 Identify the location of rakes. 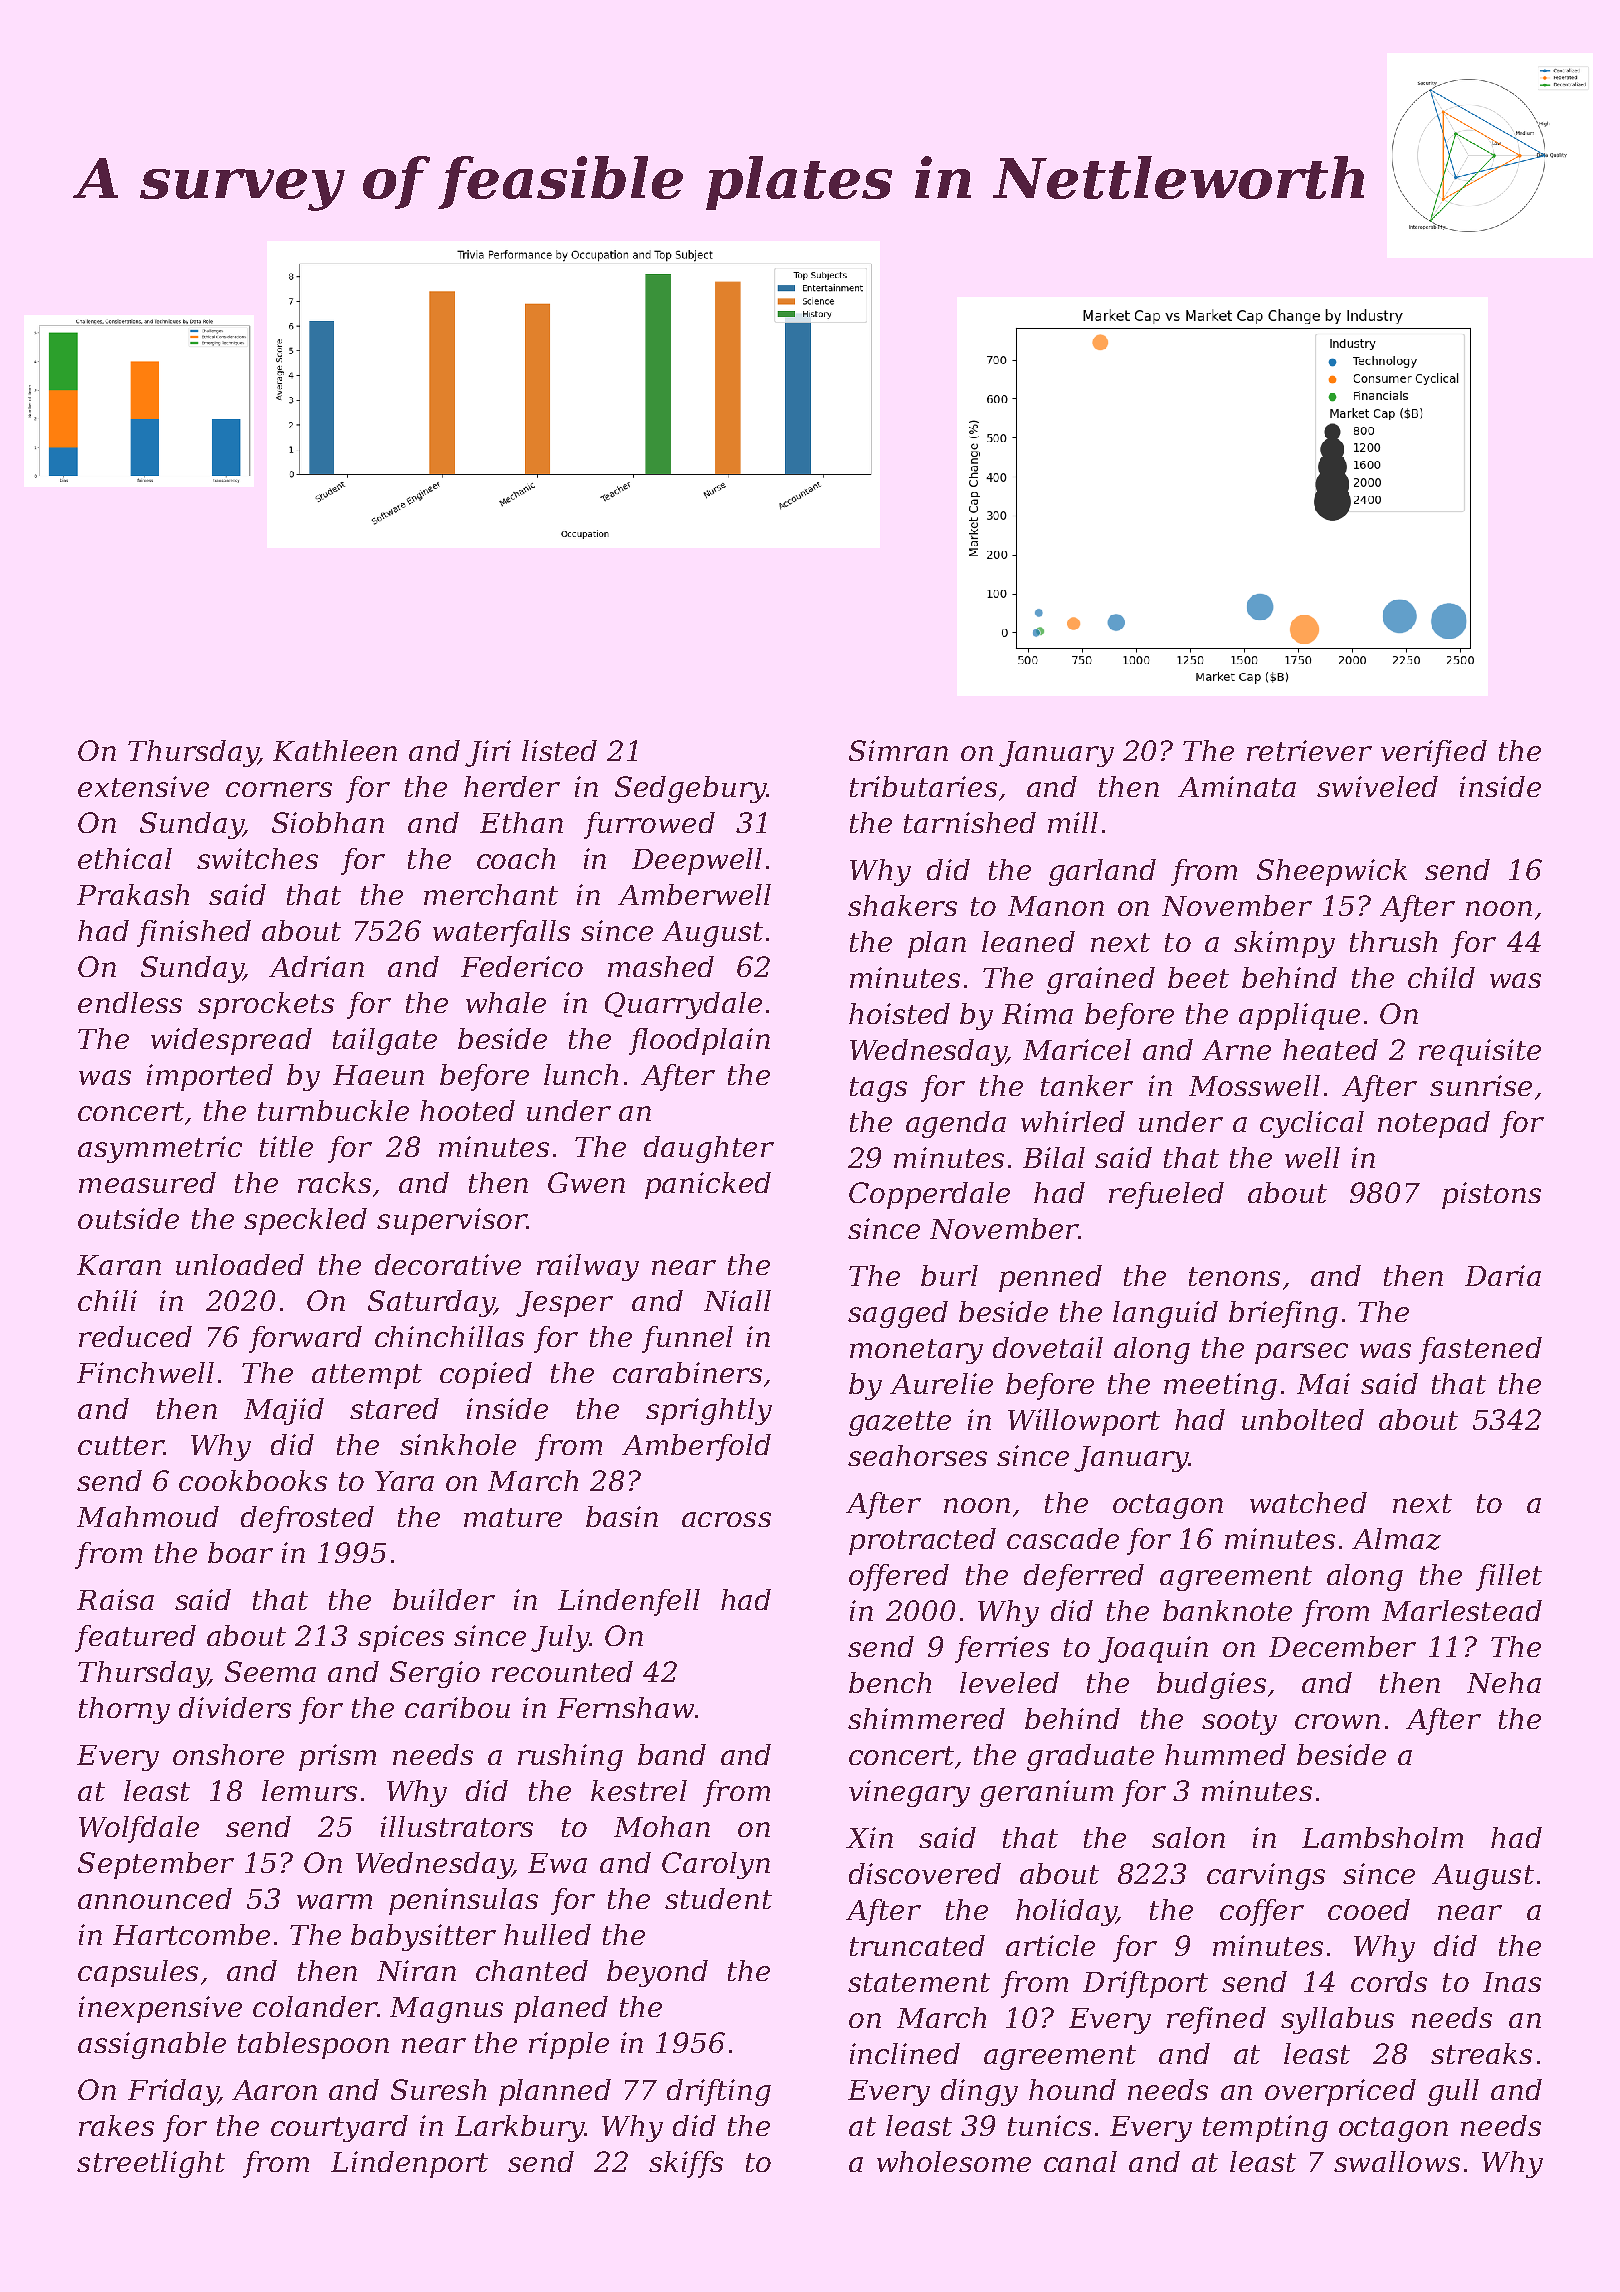
(116, 2125).
